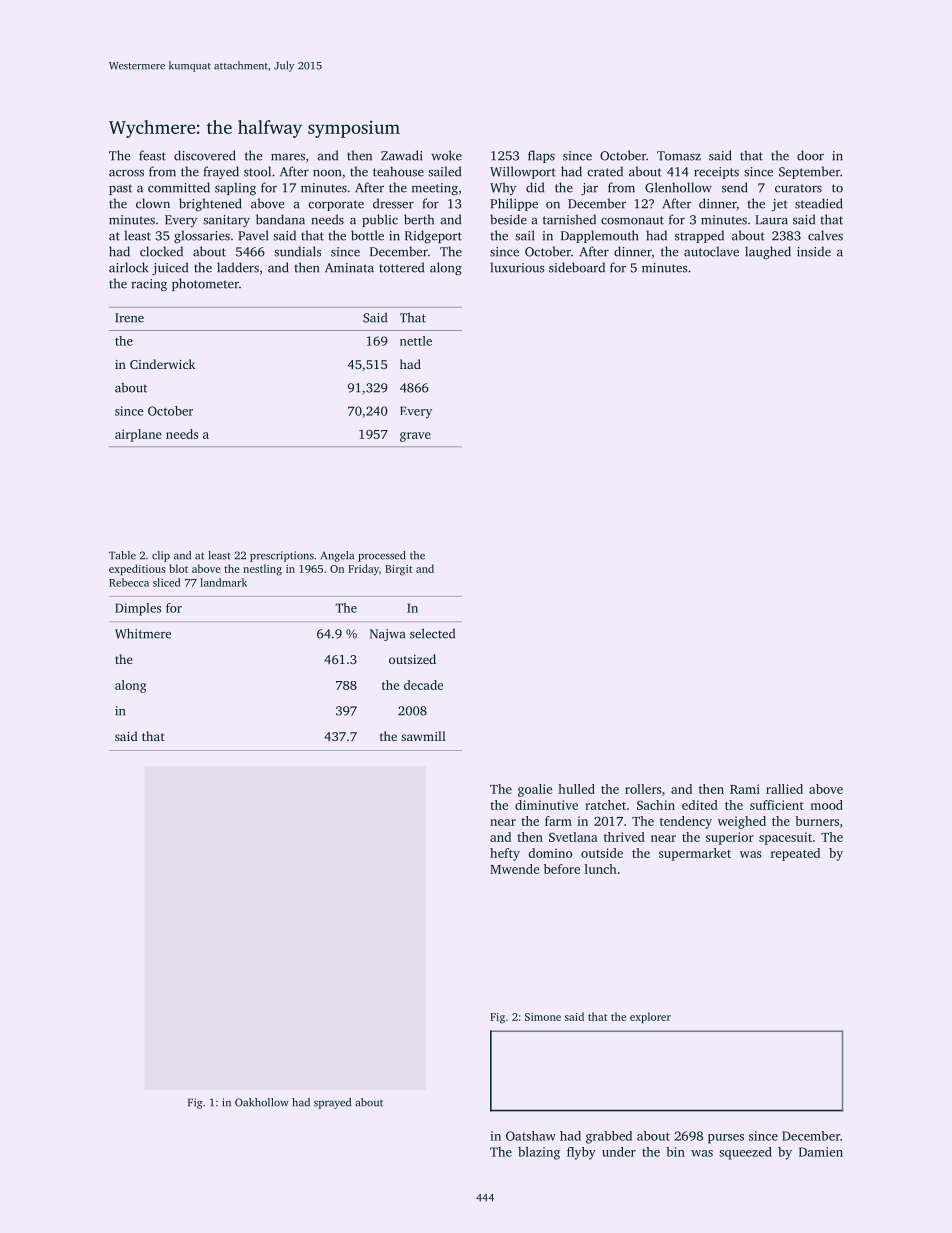 The image size is (952, 1233). I want to click on Whitmere, so click(143, 633).
